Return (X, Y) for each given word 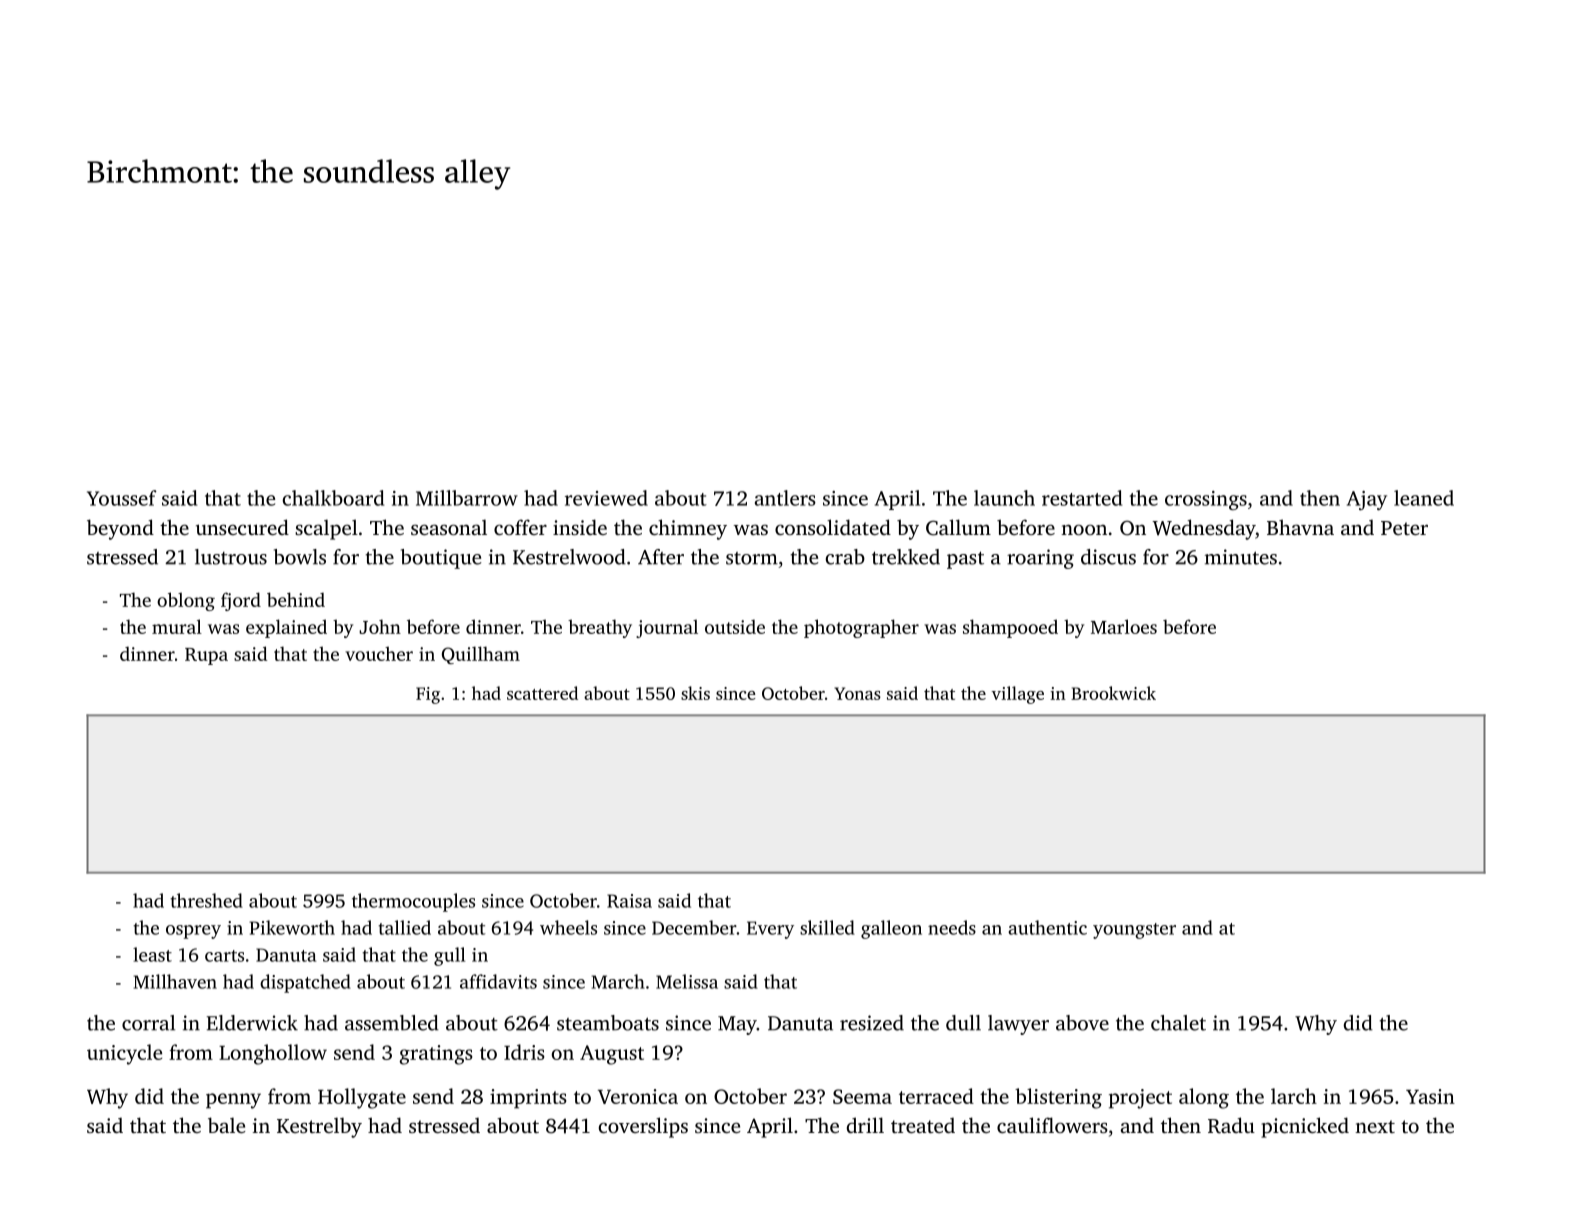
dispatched (305, 983)
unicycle (124, 1054)
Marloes (1124, 626)
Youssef (122, 498)
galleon (891, 929)
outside (735, 626)
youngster (1134, 931)
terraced (936, 1096)
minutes (1241, 557)
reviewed (606, 498)
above (1082, 1023)
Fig (428, 695)
